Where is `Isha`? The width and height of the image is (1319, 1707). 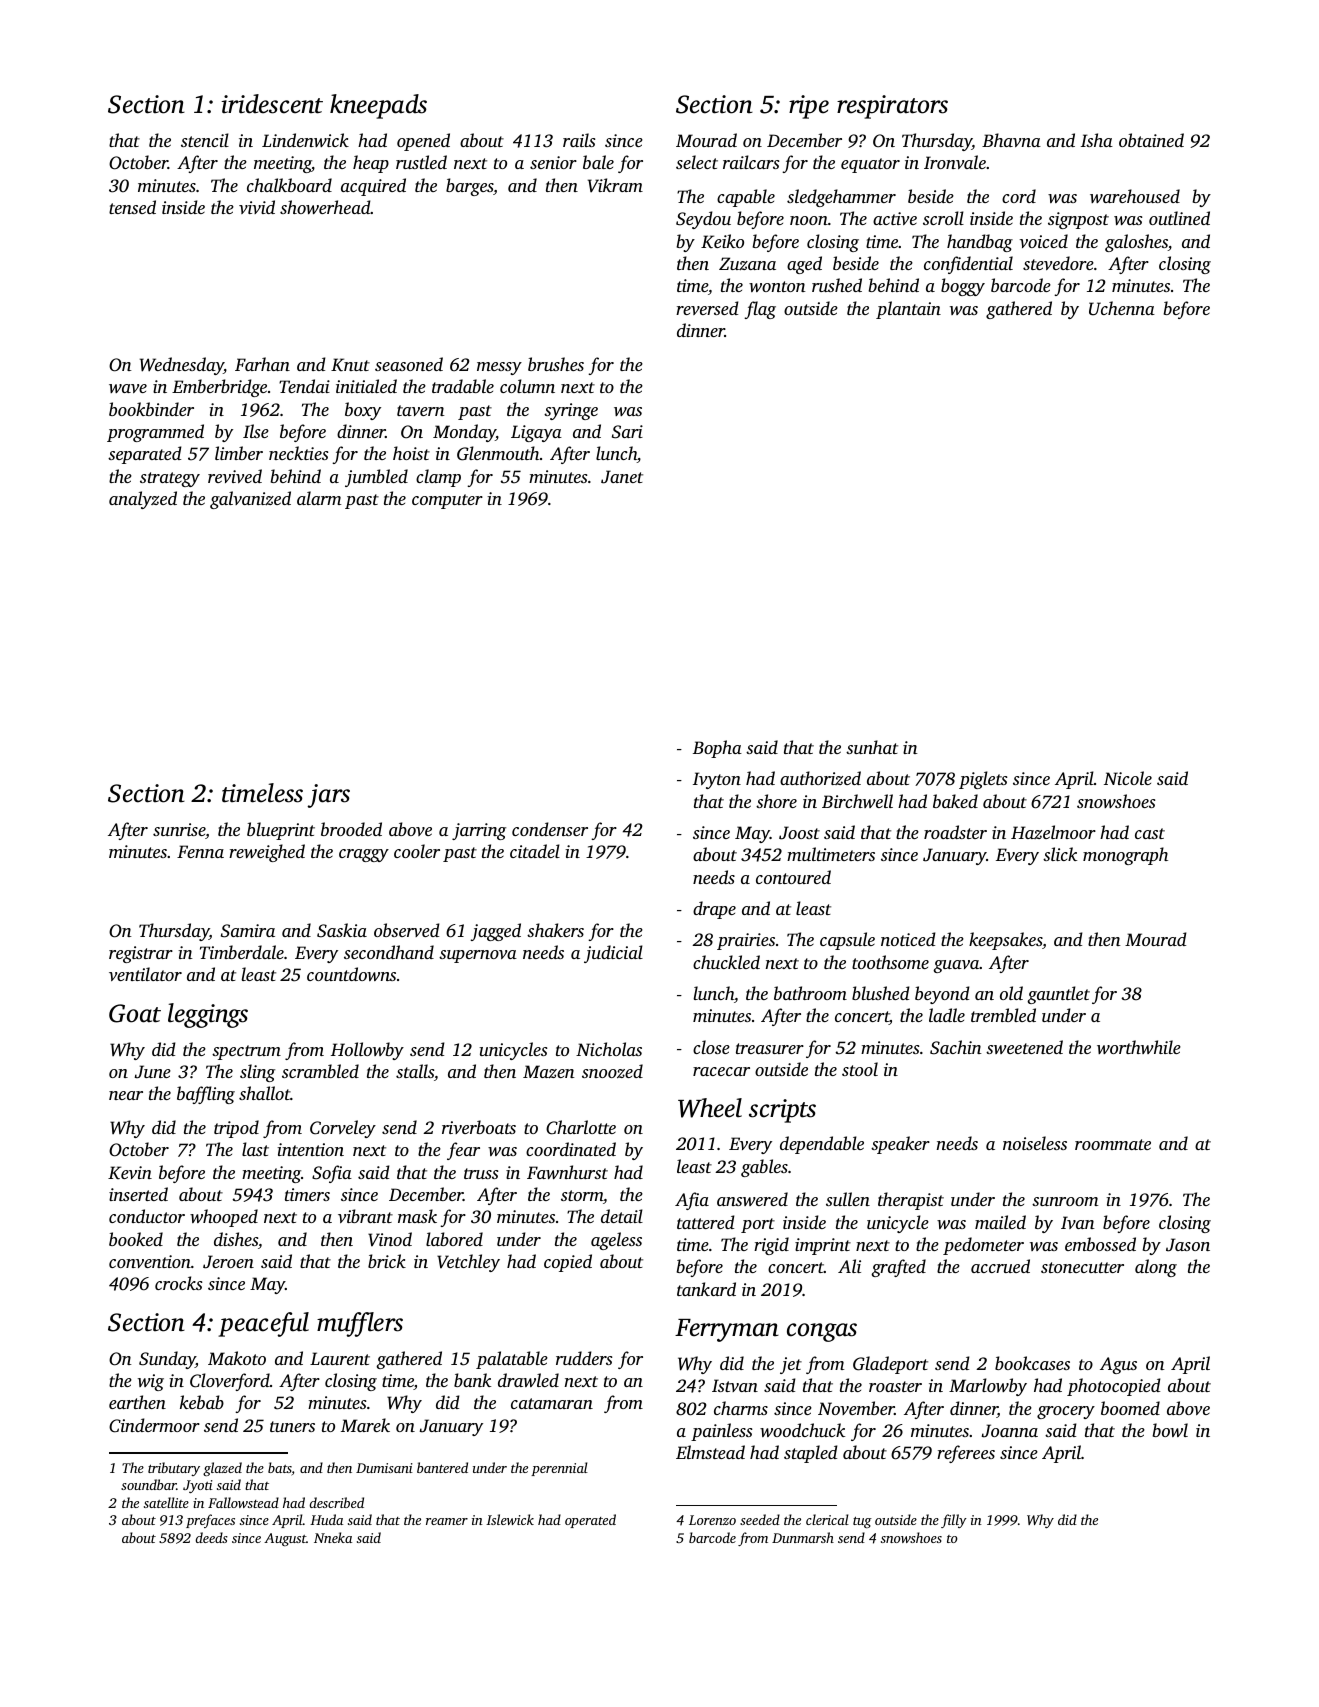 Isha is located at coordinates (1097, 140).
